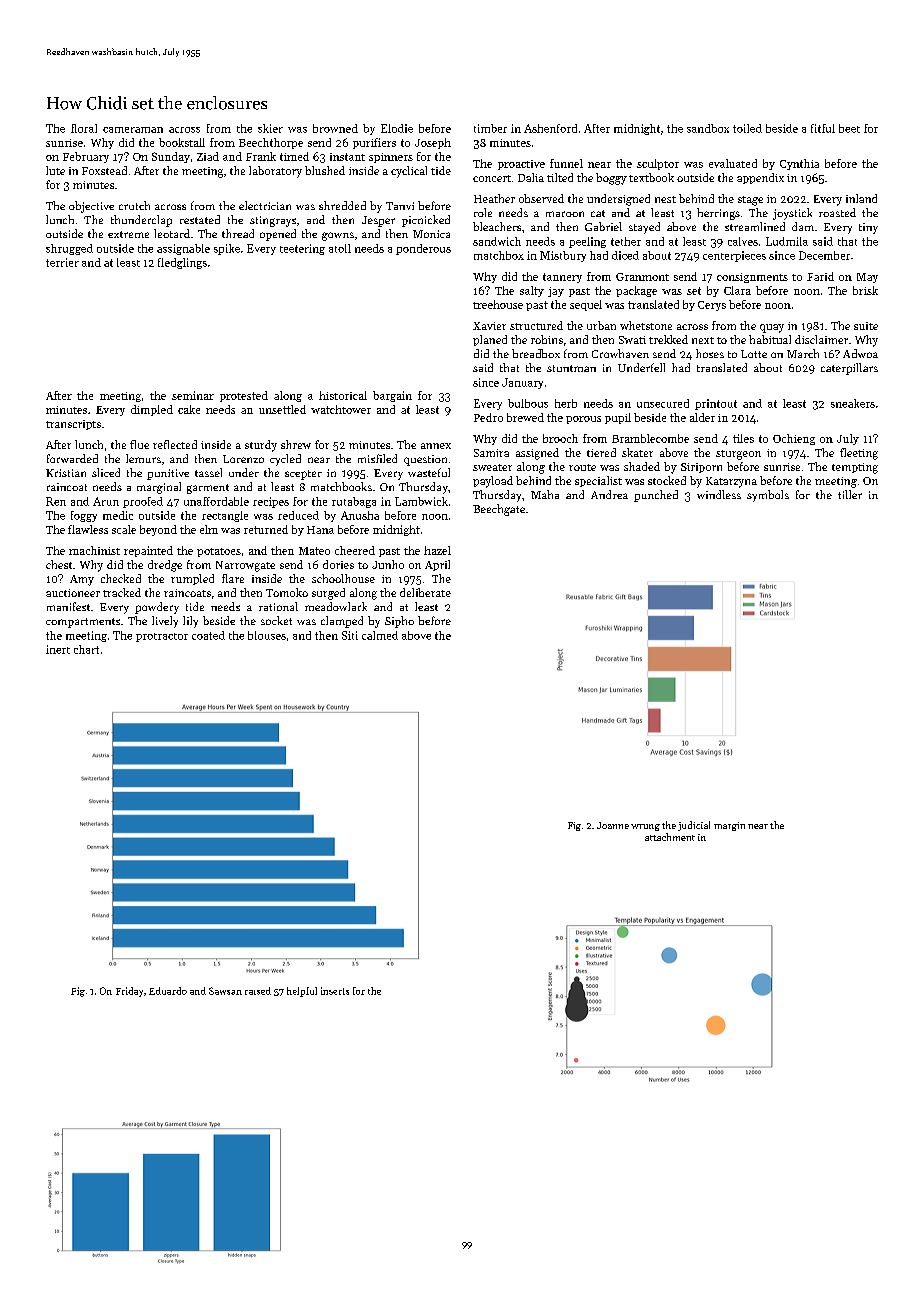 The width and height of the screenshot is (924, 1308). What do you see at coordinates (670, 837) in the screenshot?
I see `attachment` at bounding box center [670, 837].
